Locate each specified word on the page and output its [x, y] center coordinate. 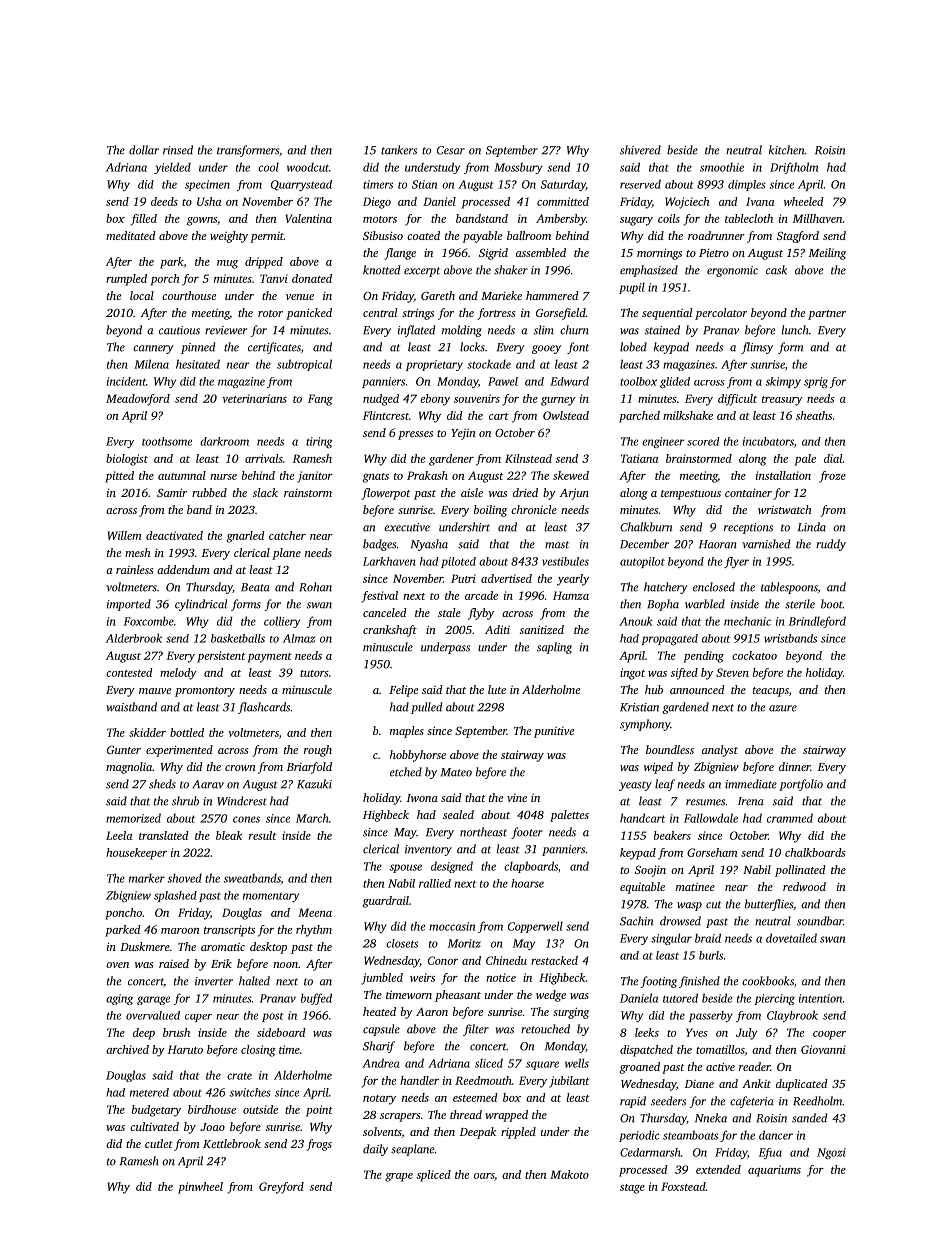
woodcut [308, 167]
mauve [155, 691]
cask [776, 270]
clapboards [531, 867]
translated [164, 835]
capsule [381, 1030]
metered [149, 1092]
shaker [511, 270]
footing [659, 982]
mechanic [747, 621]
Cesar [451, 150]
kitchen [787, 150]
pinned [198, 348]
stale [449, 612]
